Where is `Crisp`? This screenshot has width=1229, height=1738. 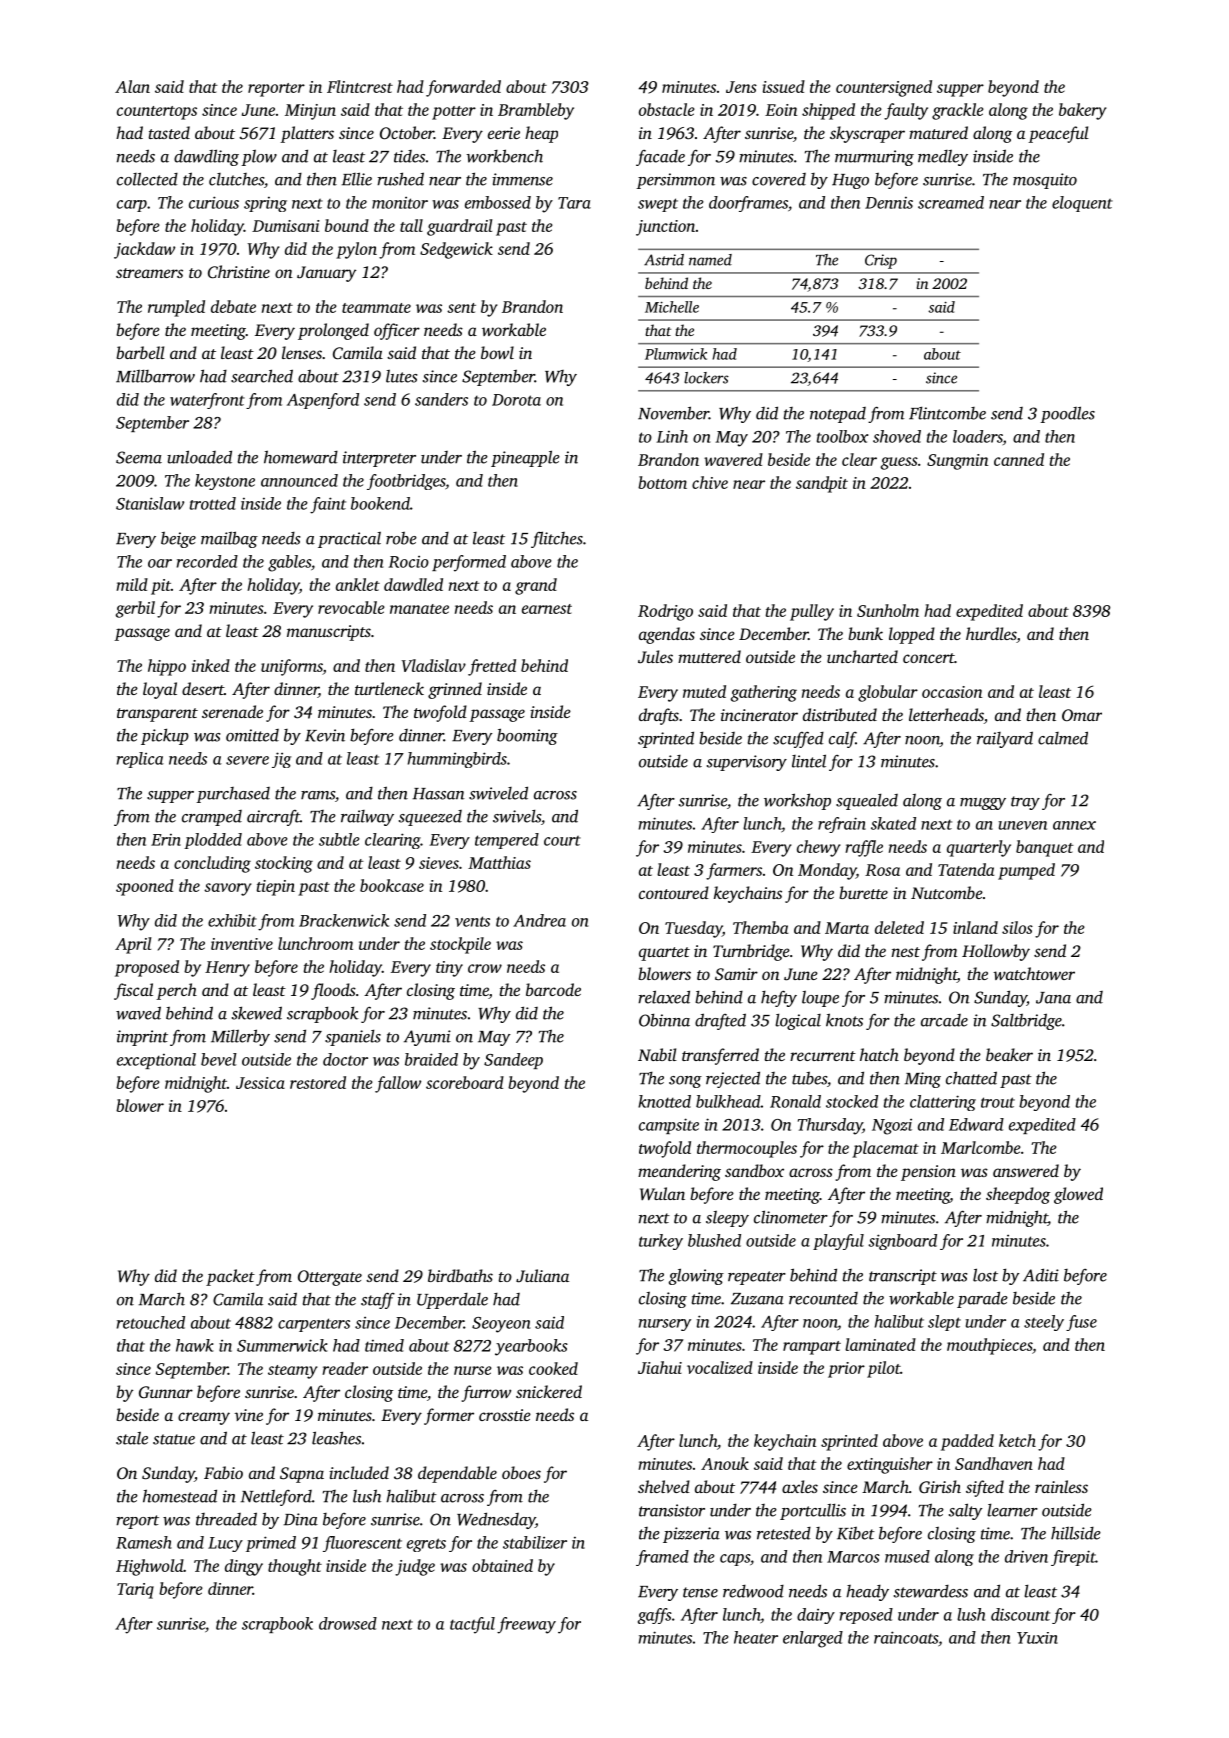 Crisp is located at coordinates (881, 261).
